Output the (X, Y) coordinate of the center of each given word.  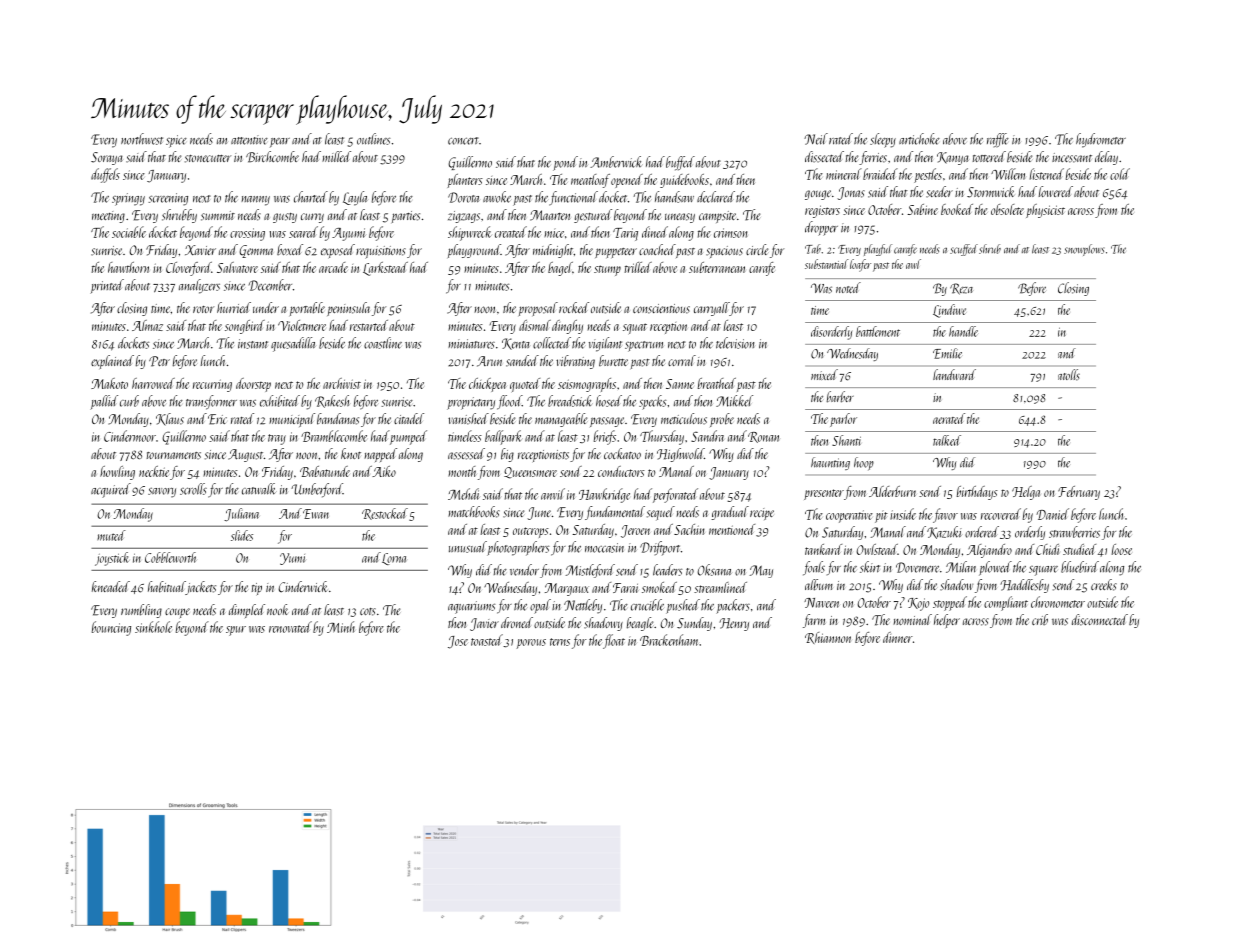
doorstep (253, 385)
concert (463, 141)
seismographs (587, 385)
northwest (142, 139)
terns (560, 642)
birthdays (977, 493)
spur (236, 631)
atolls (1069, 375)
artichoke (919, 139)
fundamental (615, 513)
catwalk (259, 489)
